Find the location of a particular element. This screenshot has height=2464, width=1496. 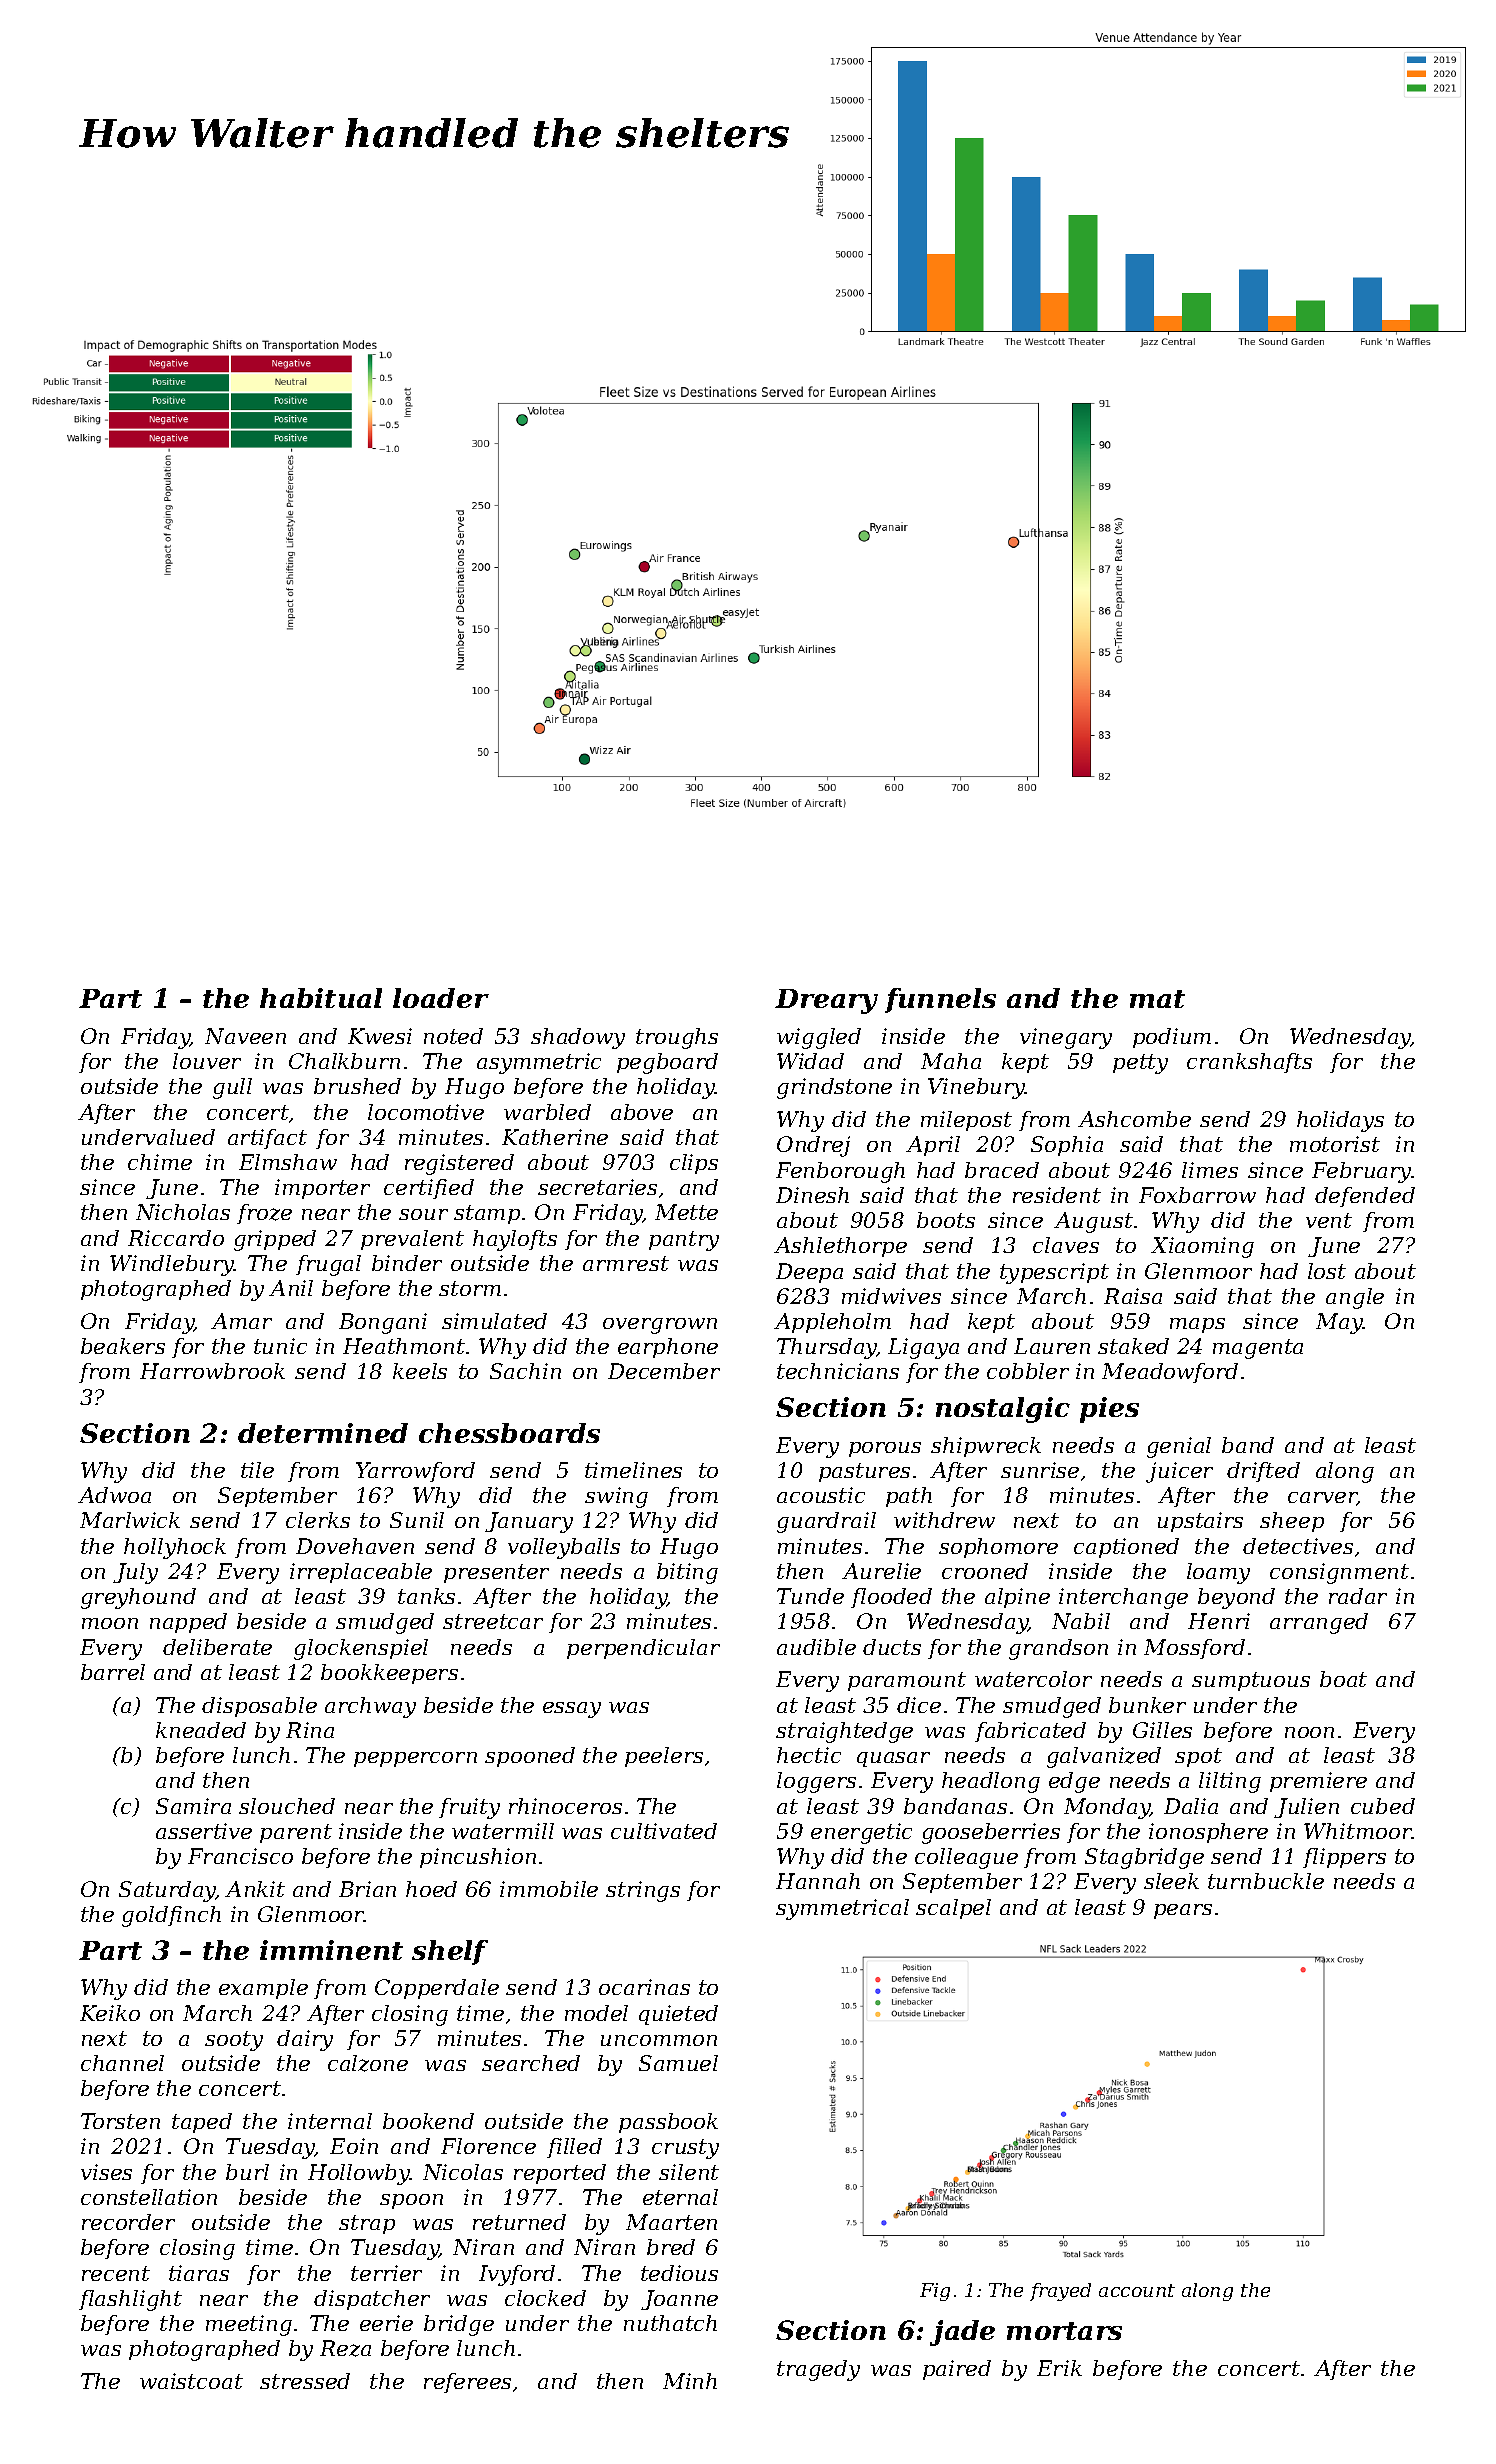

searched is located at coordinates (531, 2063).
